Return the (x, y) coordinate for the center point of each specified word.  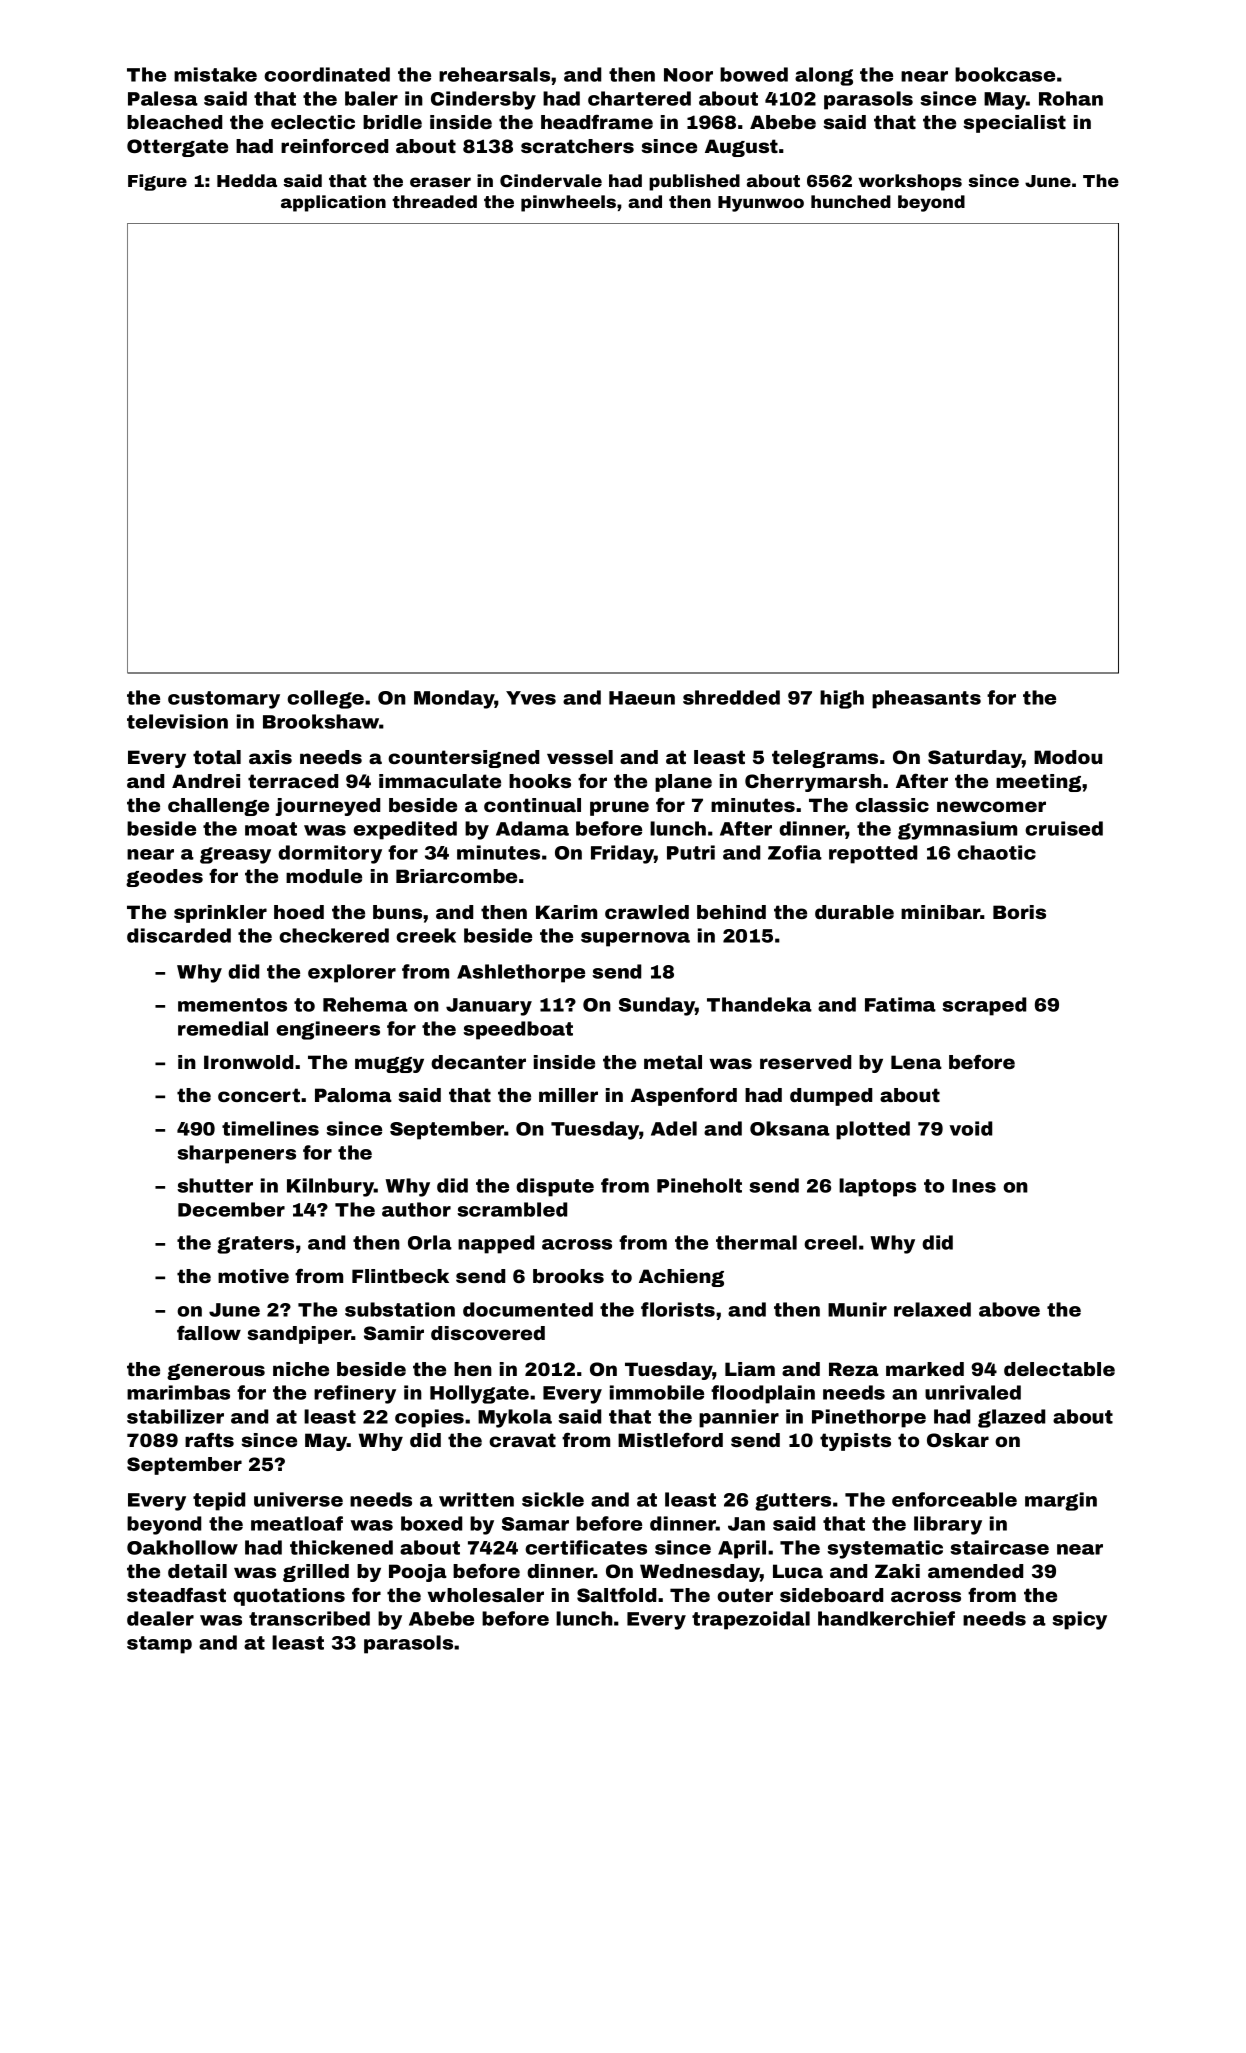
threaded (434, 201)
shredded (731, 697)
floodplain (763, 1394)
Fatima (900, 1004)
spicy (1079, 1620)
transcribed (309, 1618)
